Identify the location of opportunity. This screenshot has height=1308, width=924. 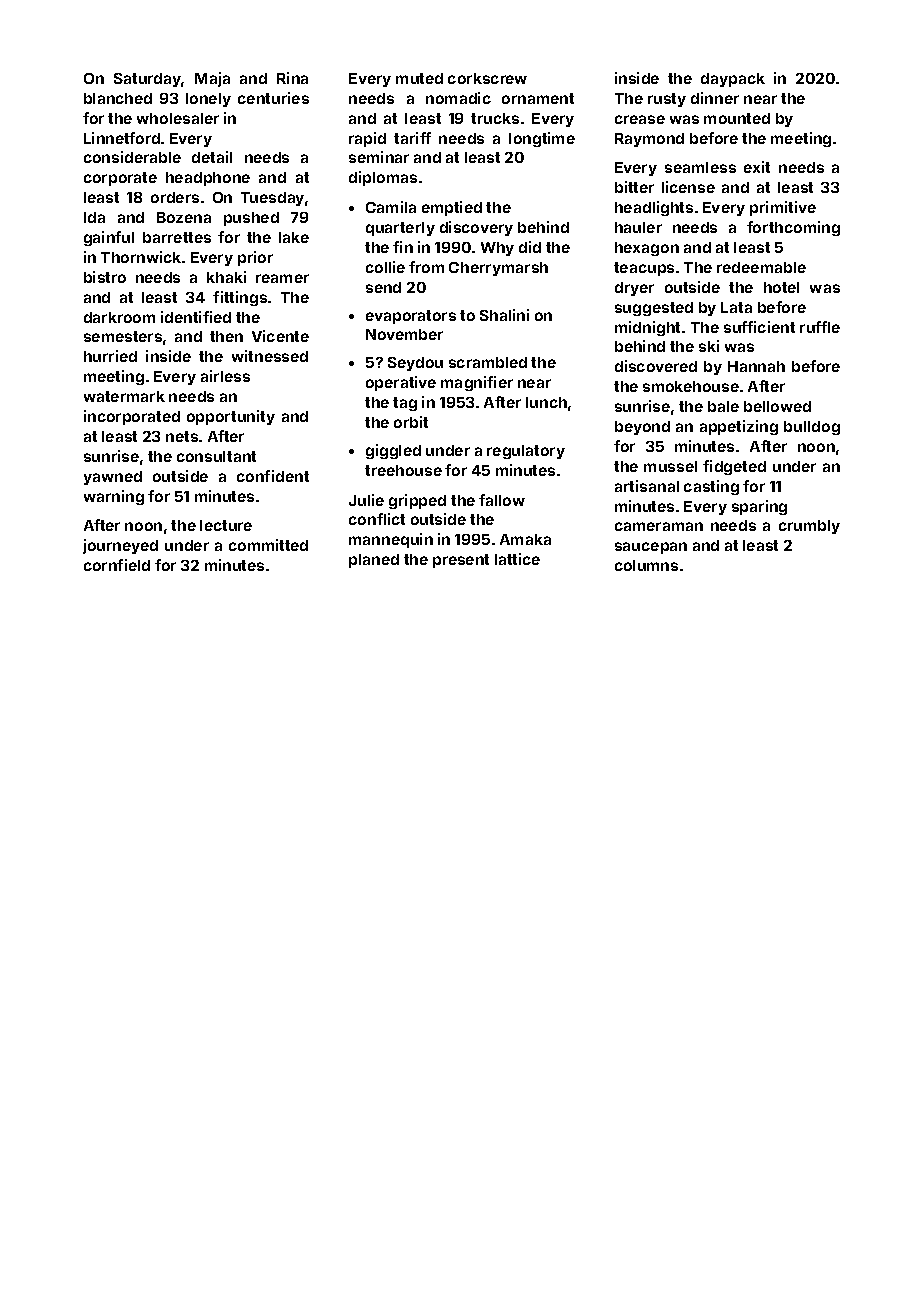
(231, 417).
